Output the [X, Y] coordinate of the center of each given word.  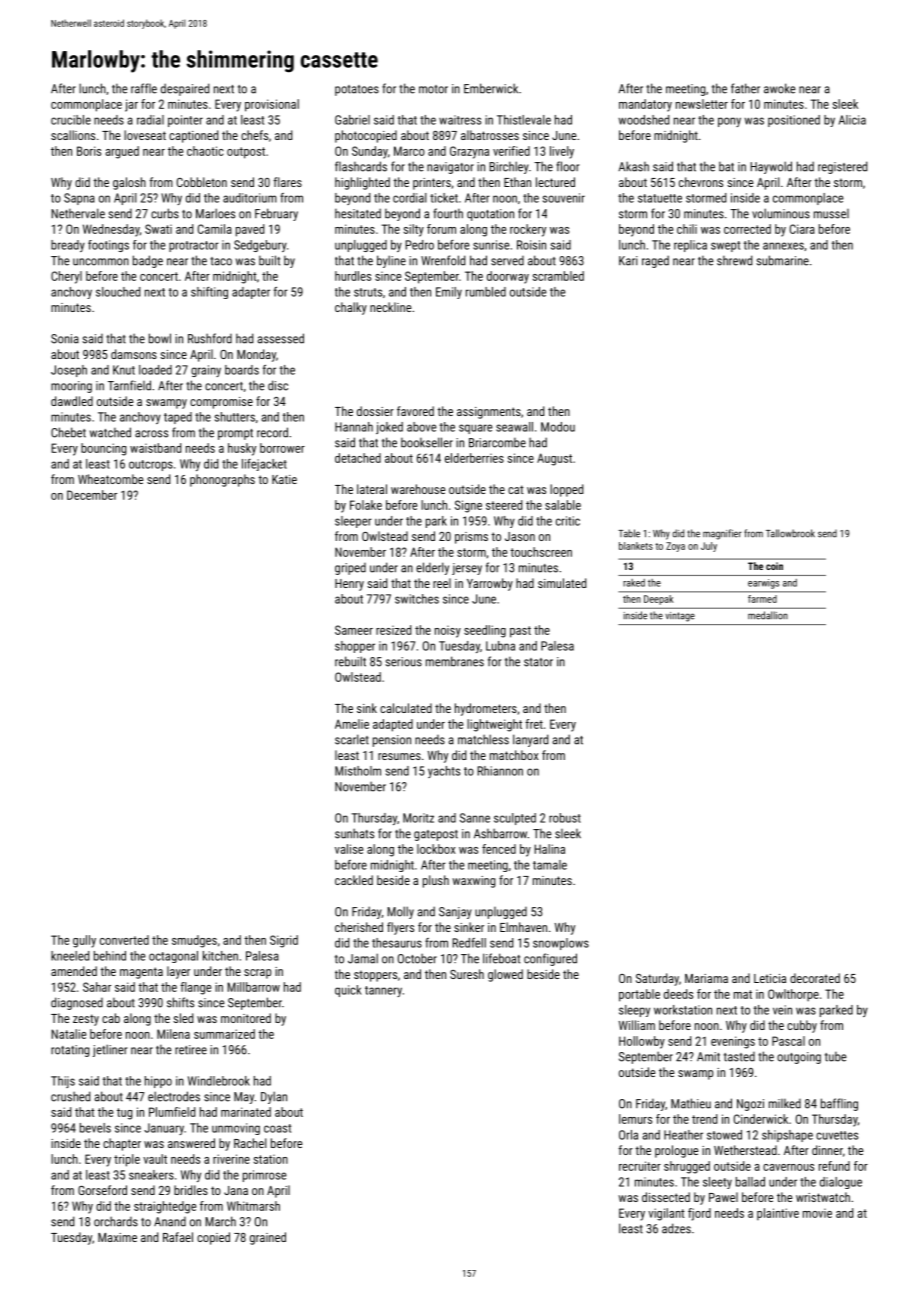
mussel [831, 214]
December [92, 495]
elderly [432, 568]
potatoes [357, 90]
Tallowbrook [790, 533]
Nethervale [78, 213]
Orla [628, 1135]
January [164, 1129]
